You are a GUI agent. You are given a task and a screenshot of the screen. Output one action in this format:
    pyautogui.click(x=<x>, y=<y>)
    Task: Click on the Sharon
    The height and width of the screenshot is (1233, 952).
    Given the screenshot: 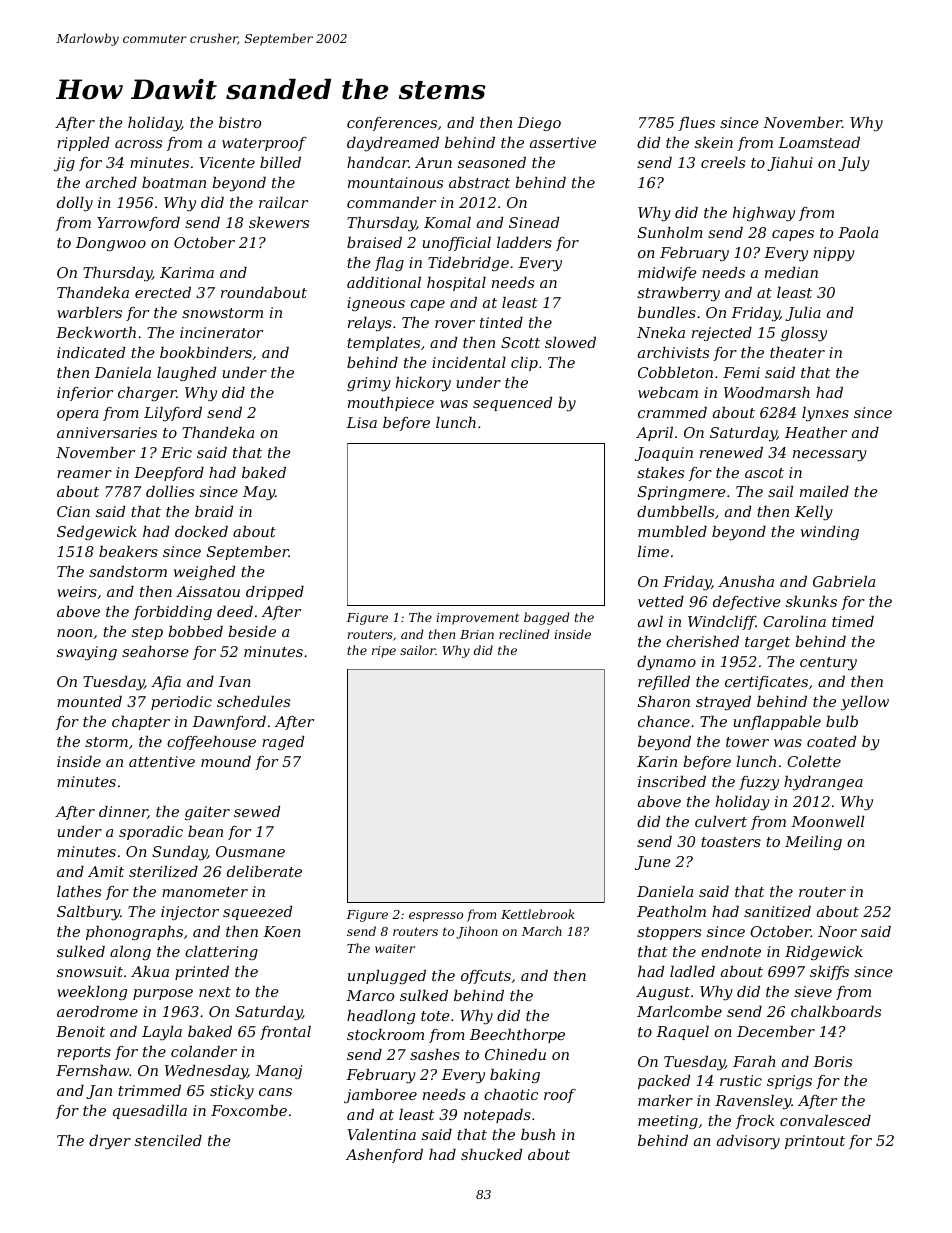 What is the action you would take?
    pyautogui.click(x=664, y=701)
